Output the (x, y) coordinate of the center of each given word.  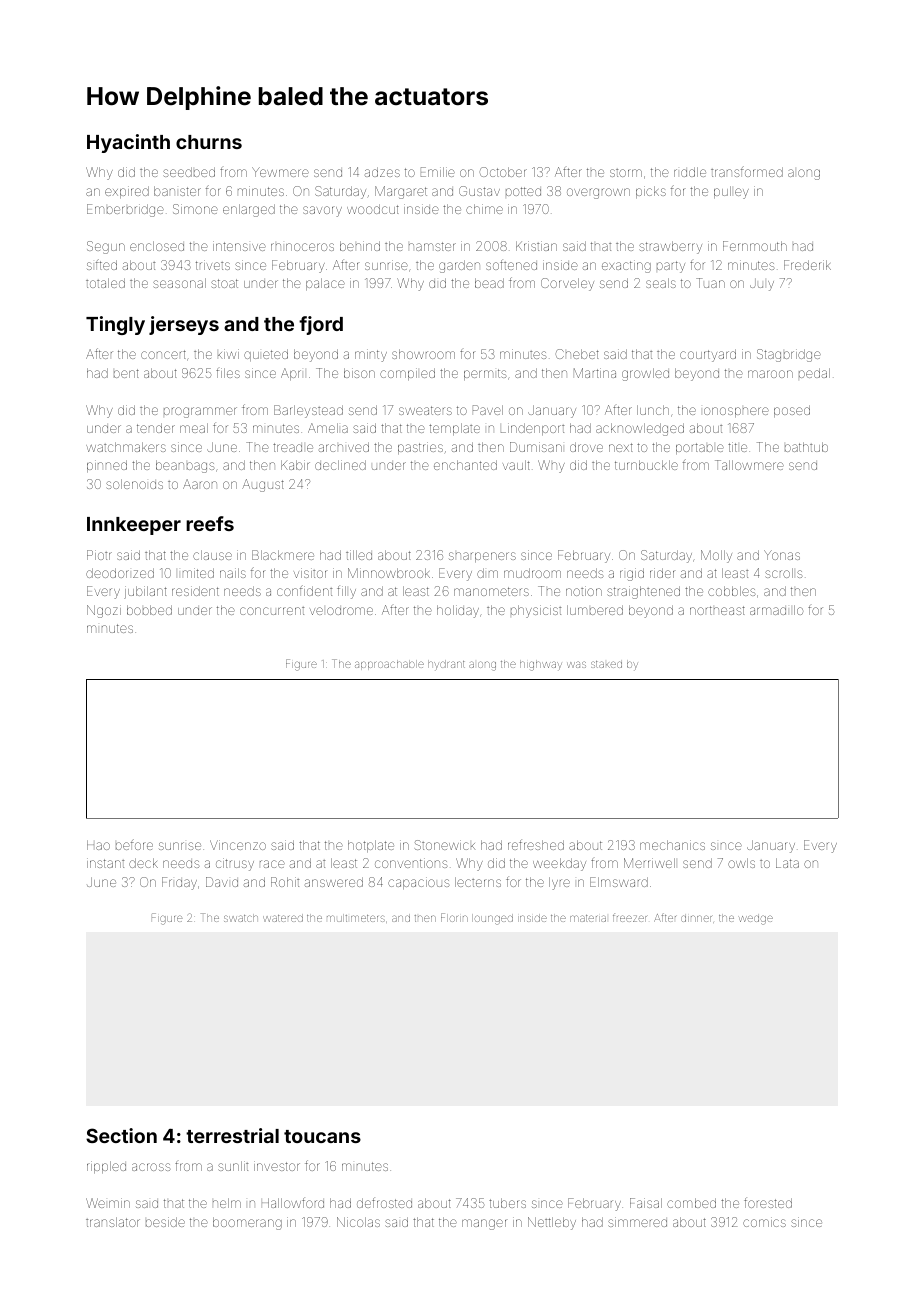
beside (165, 1222)
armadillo (776, 610)
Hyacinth (128, 143)
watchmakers (126, 447)
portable (700, 448)
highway (541, 665)
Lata (787, 863)
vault (516, 465)
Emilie (438, 172)
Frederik (807, 265)
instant (105, 863)
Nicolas (358, 1222)
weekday (559, 864)
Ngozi (104, 611)
